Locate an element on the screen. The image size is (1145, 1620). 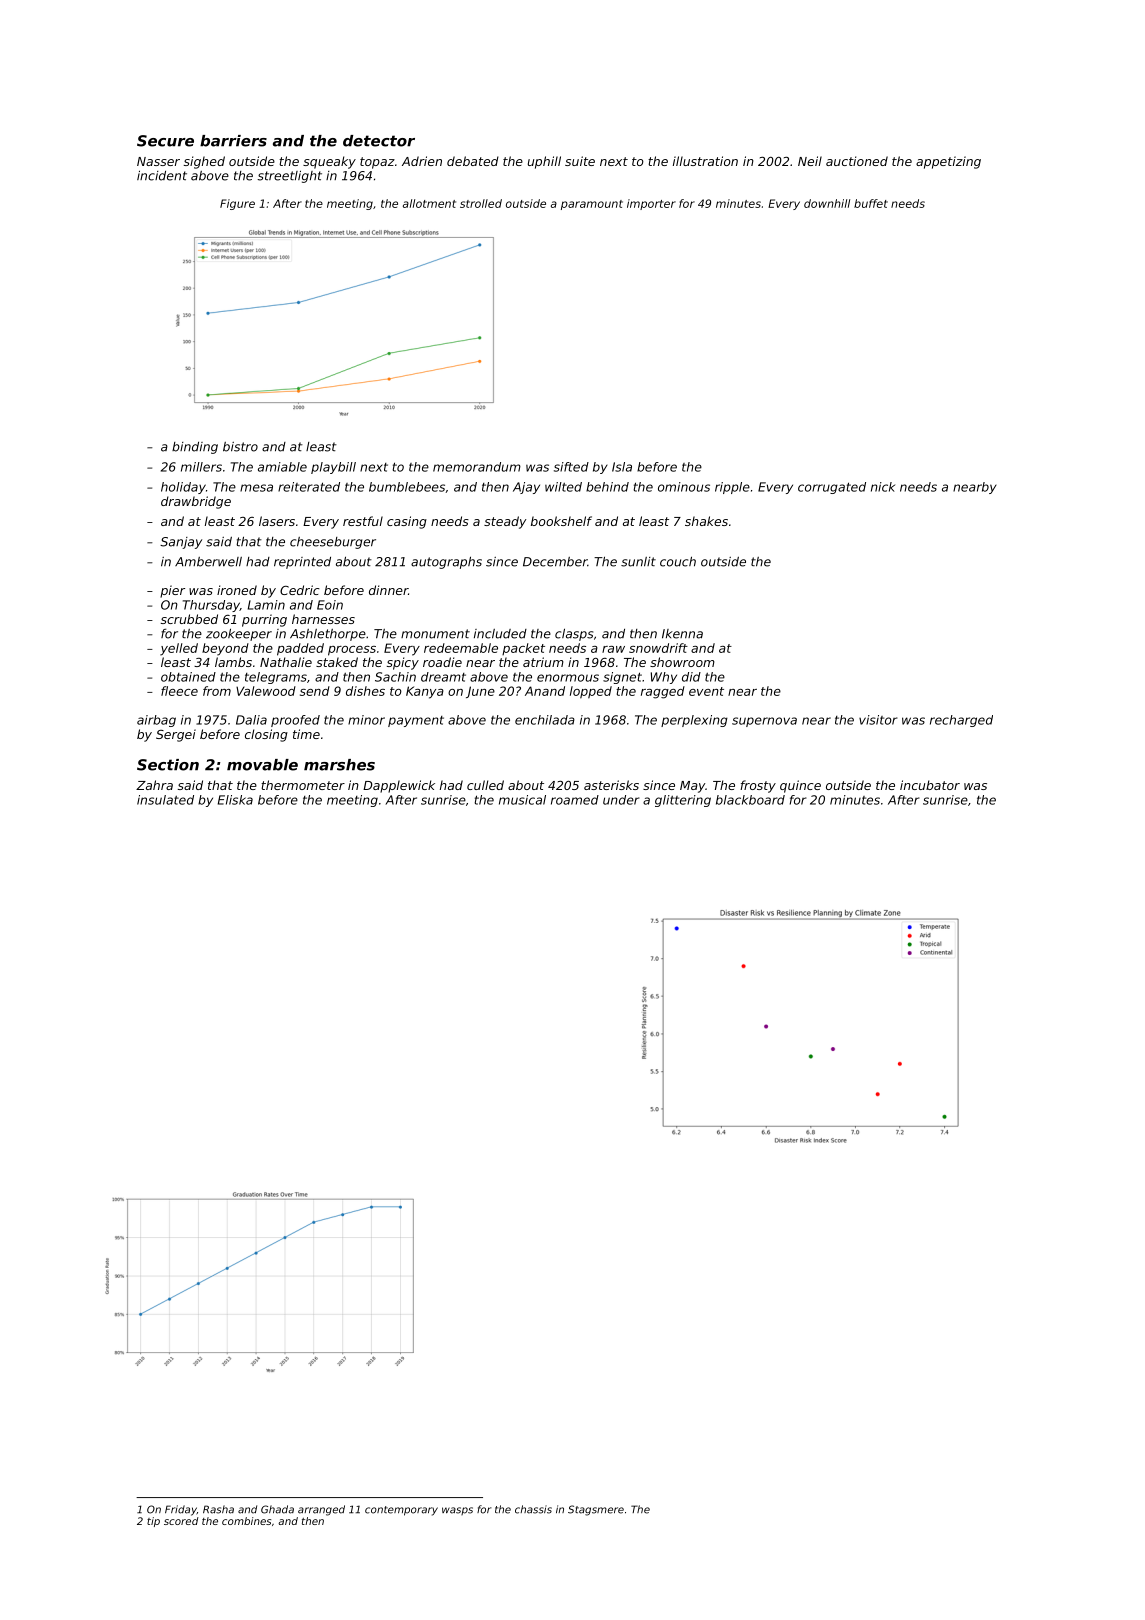
suite is located at coordinates (580, 161).
